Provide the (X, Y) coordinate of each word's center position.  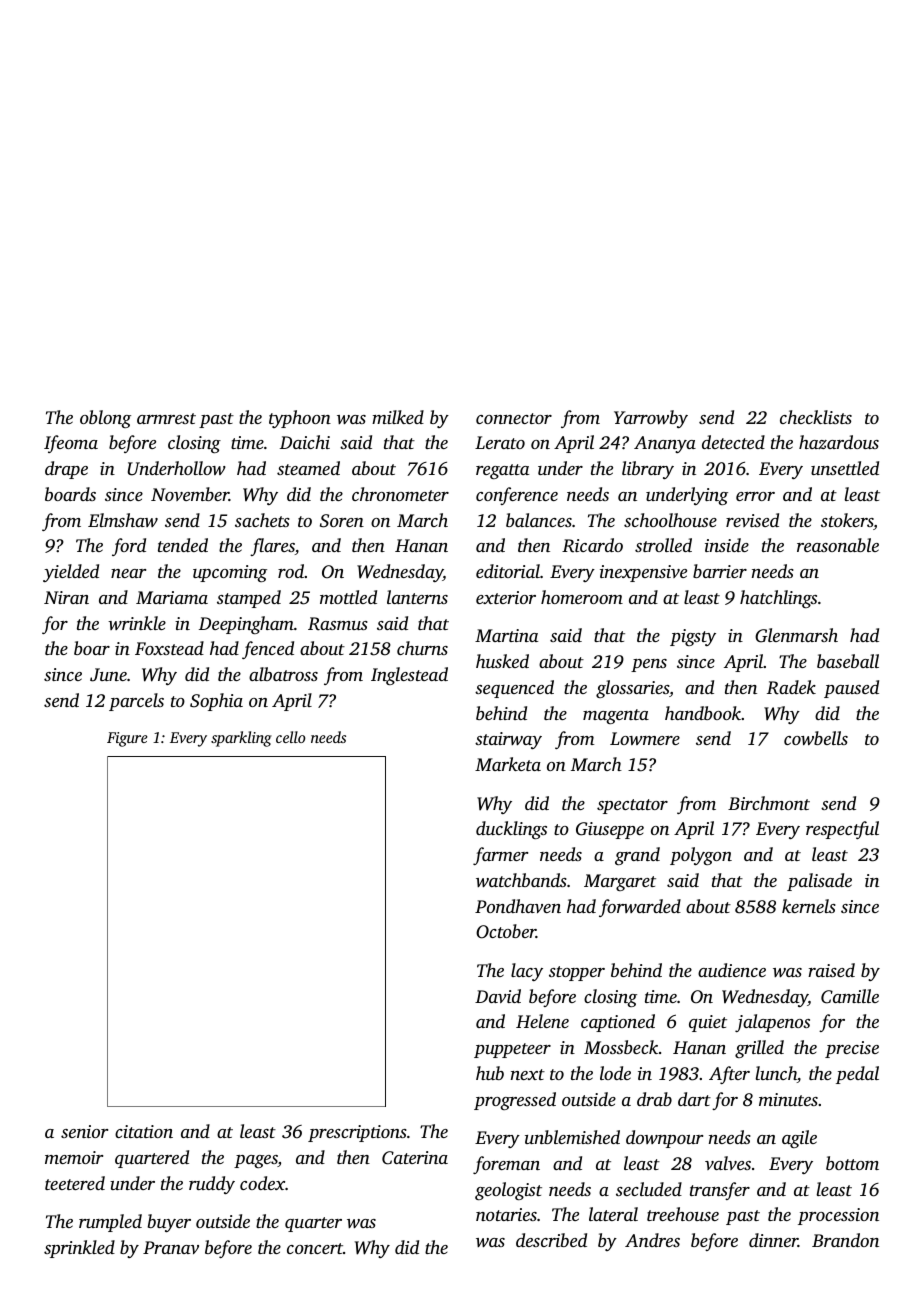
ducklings (511, 830)
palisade (819, 882)
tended (183, 545)
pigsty (693, 637)
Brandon (845, 1240)
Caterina (415, 1158)
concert (315, 1248)
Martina (506, 635)
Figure (127, 739)
